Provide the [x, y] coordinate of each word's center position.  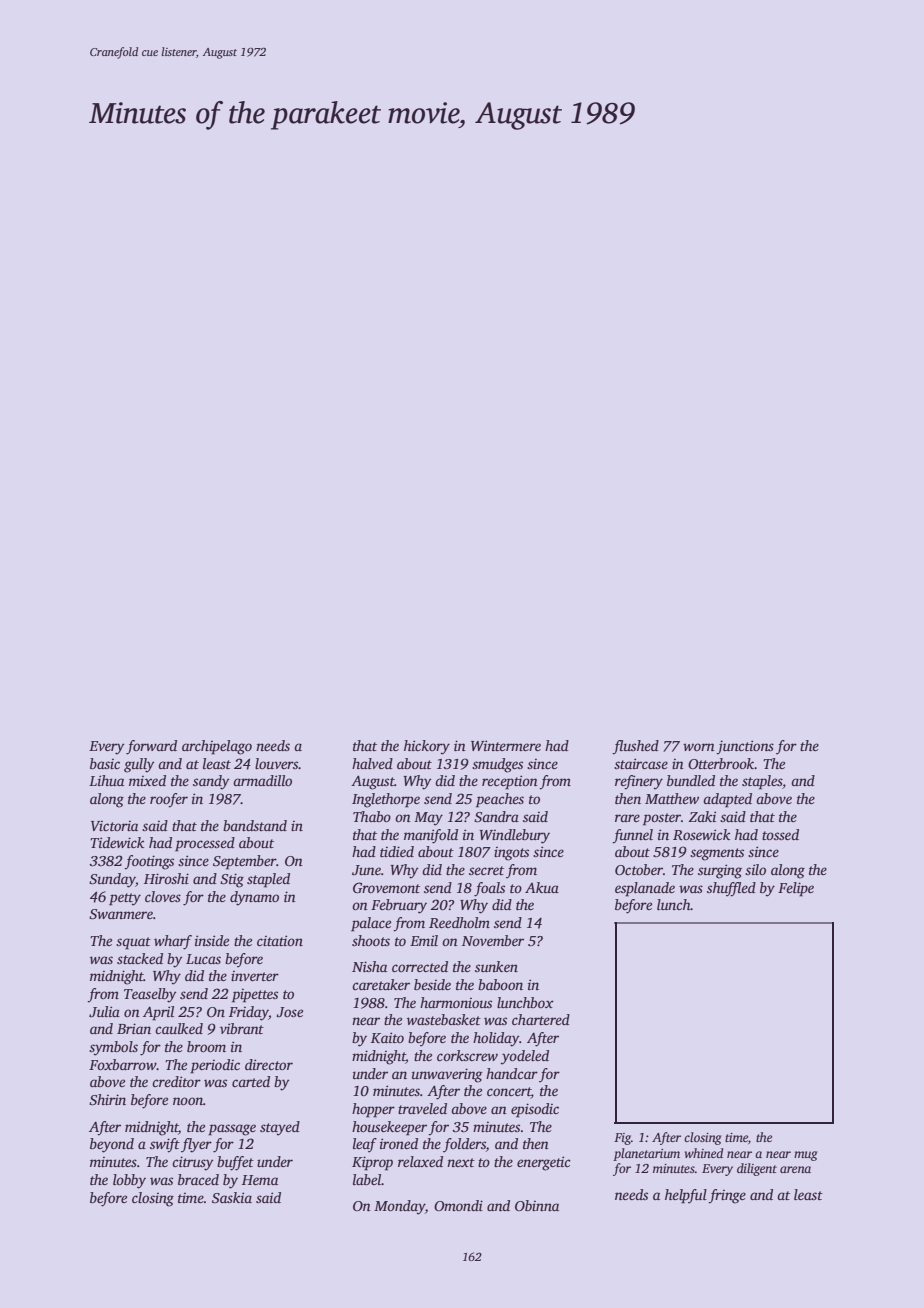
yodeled [525, 1057]
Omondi [458, 1205]
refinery [639, 782]
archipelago [217, 747]
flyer [196, 1145]
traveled [422, 1108]
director [269, 1064]
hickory [427, 747]
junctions [745, 747]
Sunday [112, 880]
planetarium [646, 1154]
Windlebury [514, 836]
